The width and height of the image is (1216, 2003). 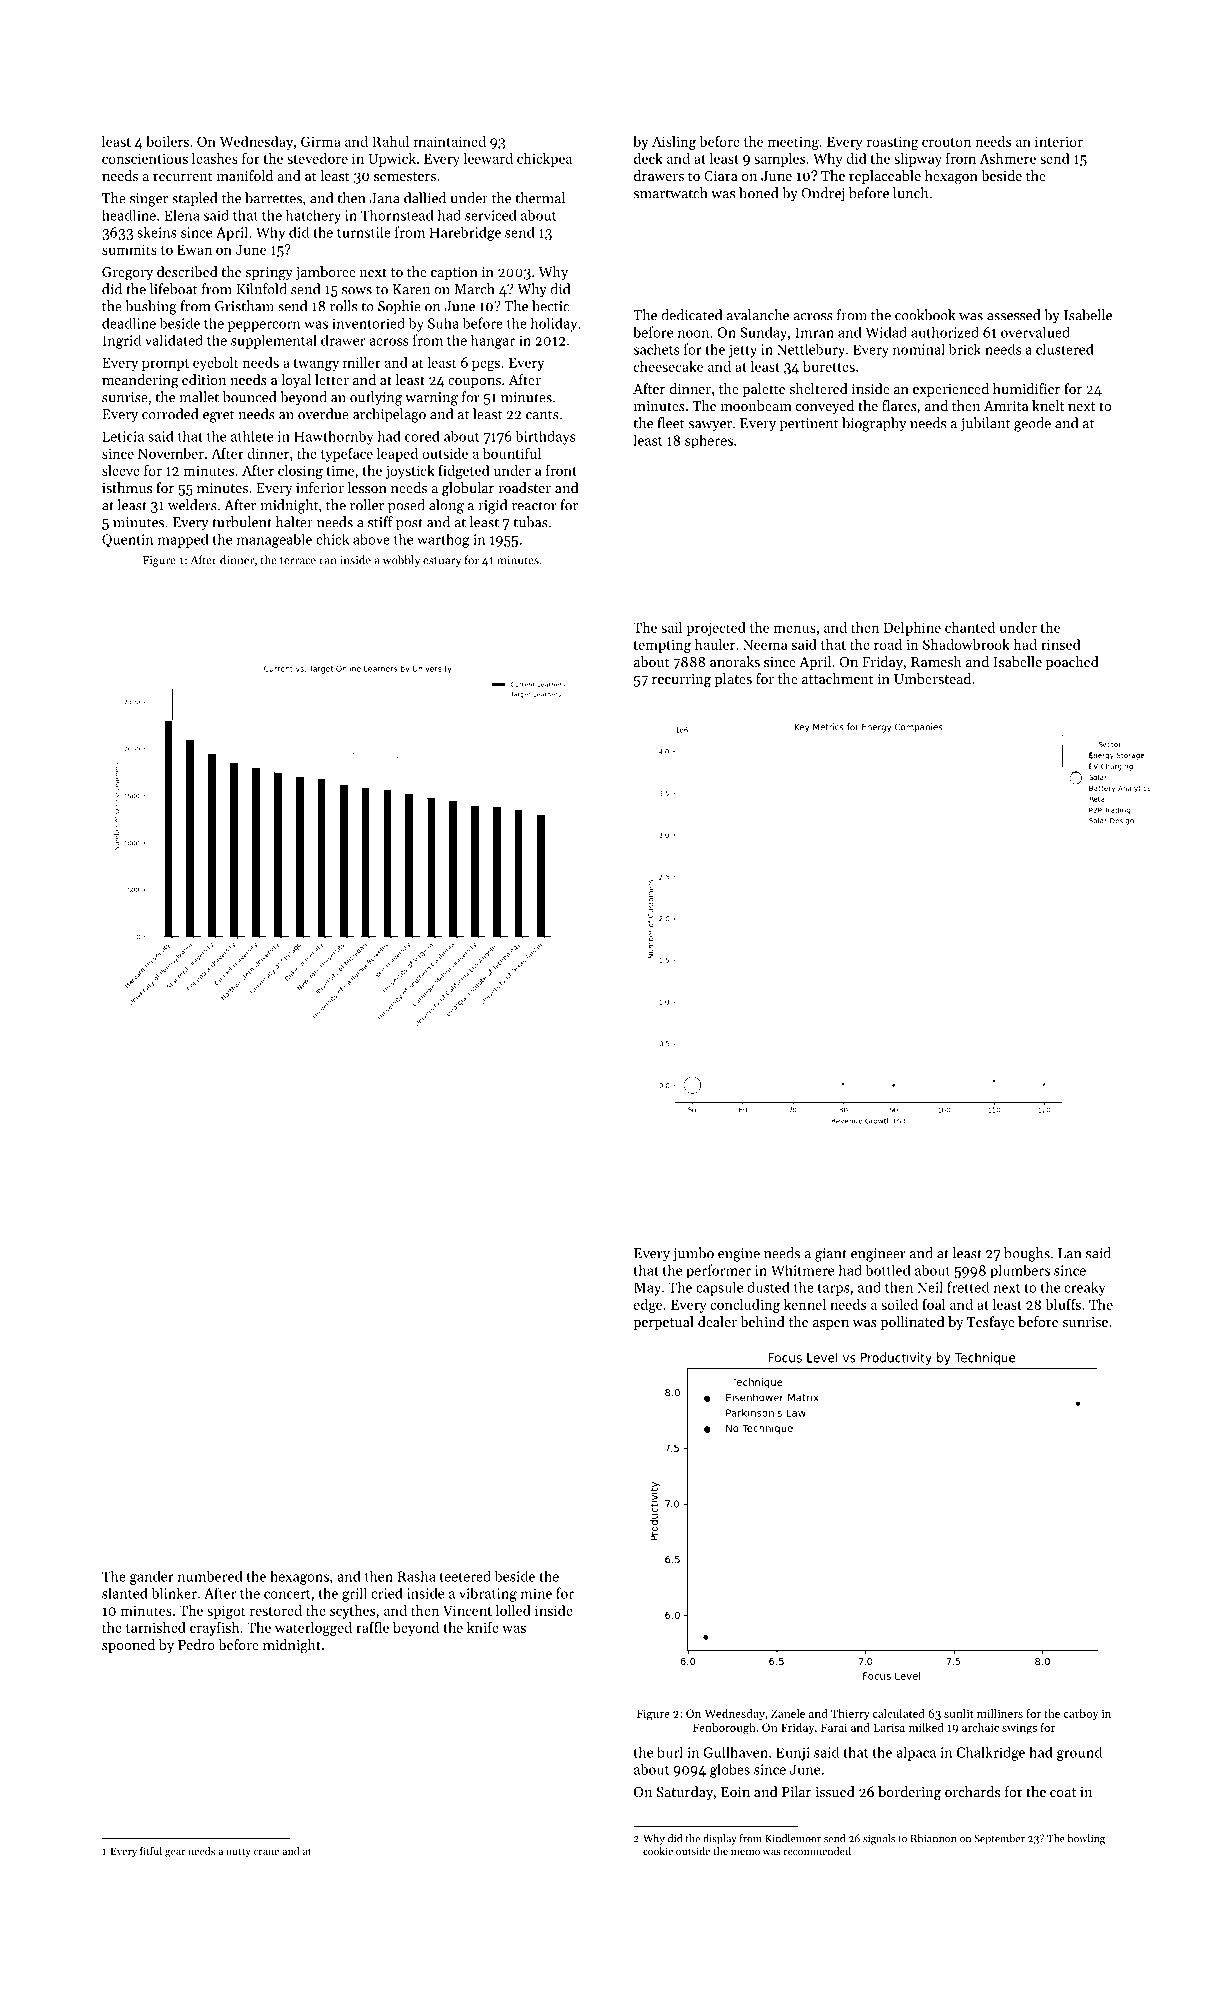 I want to click on recurring, so click(x=681, y=681).
